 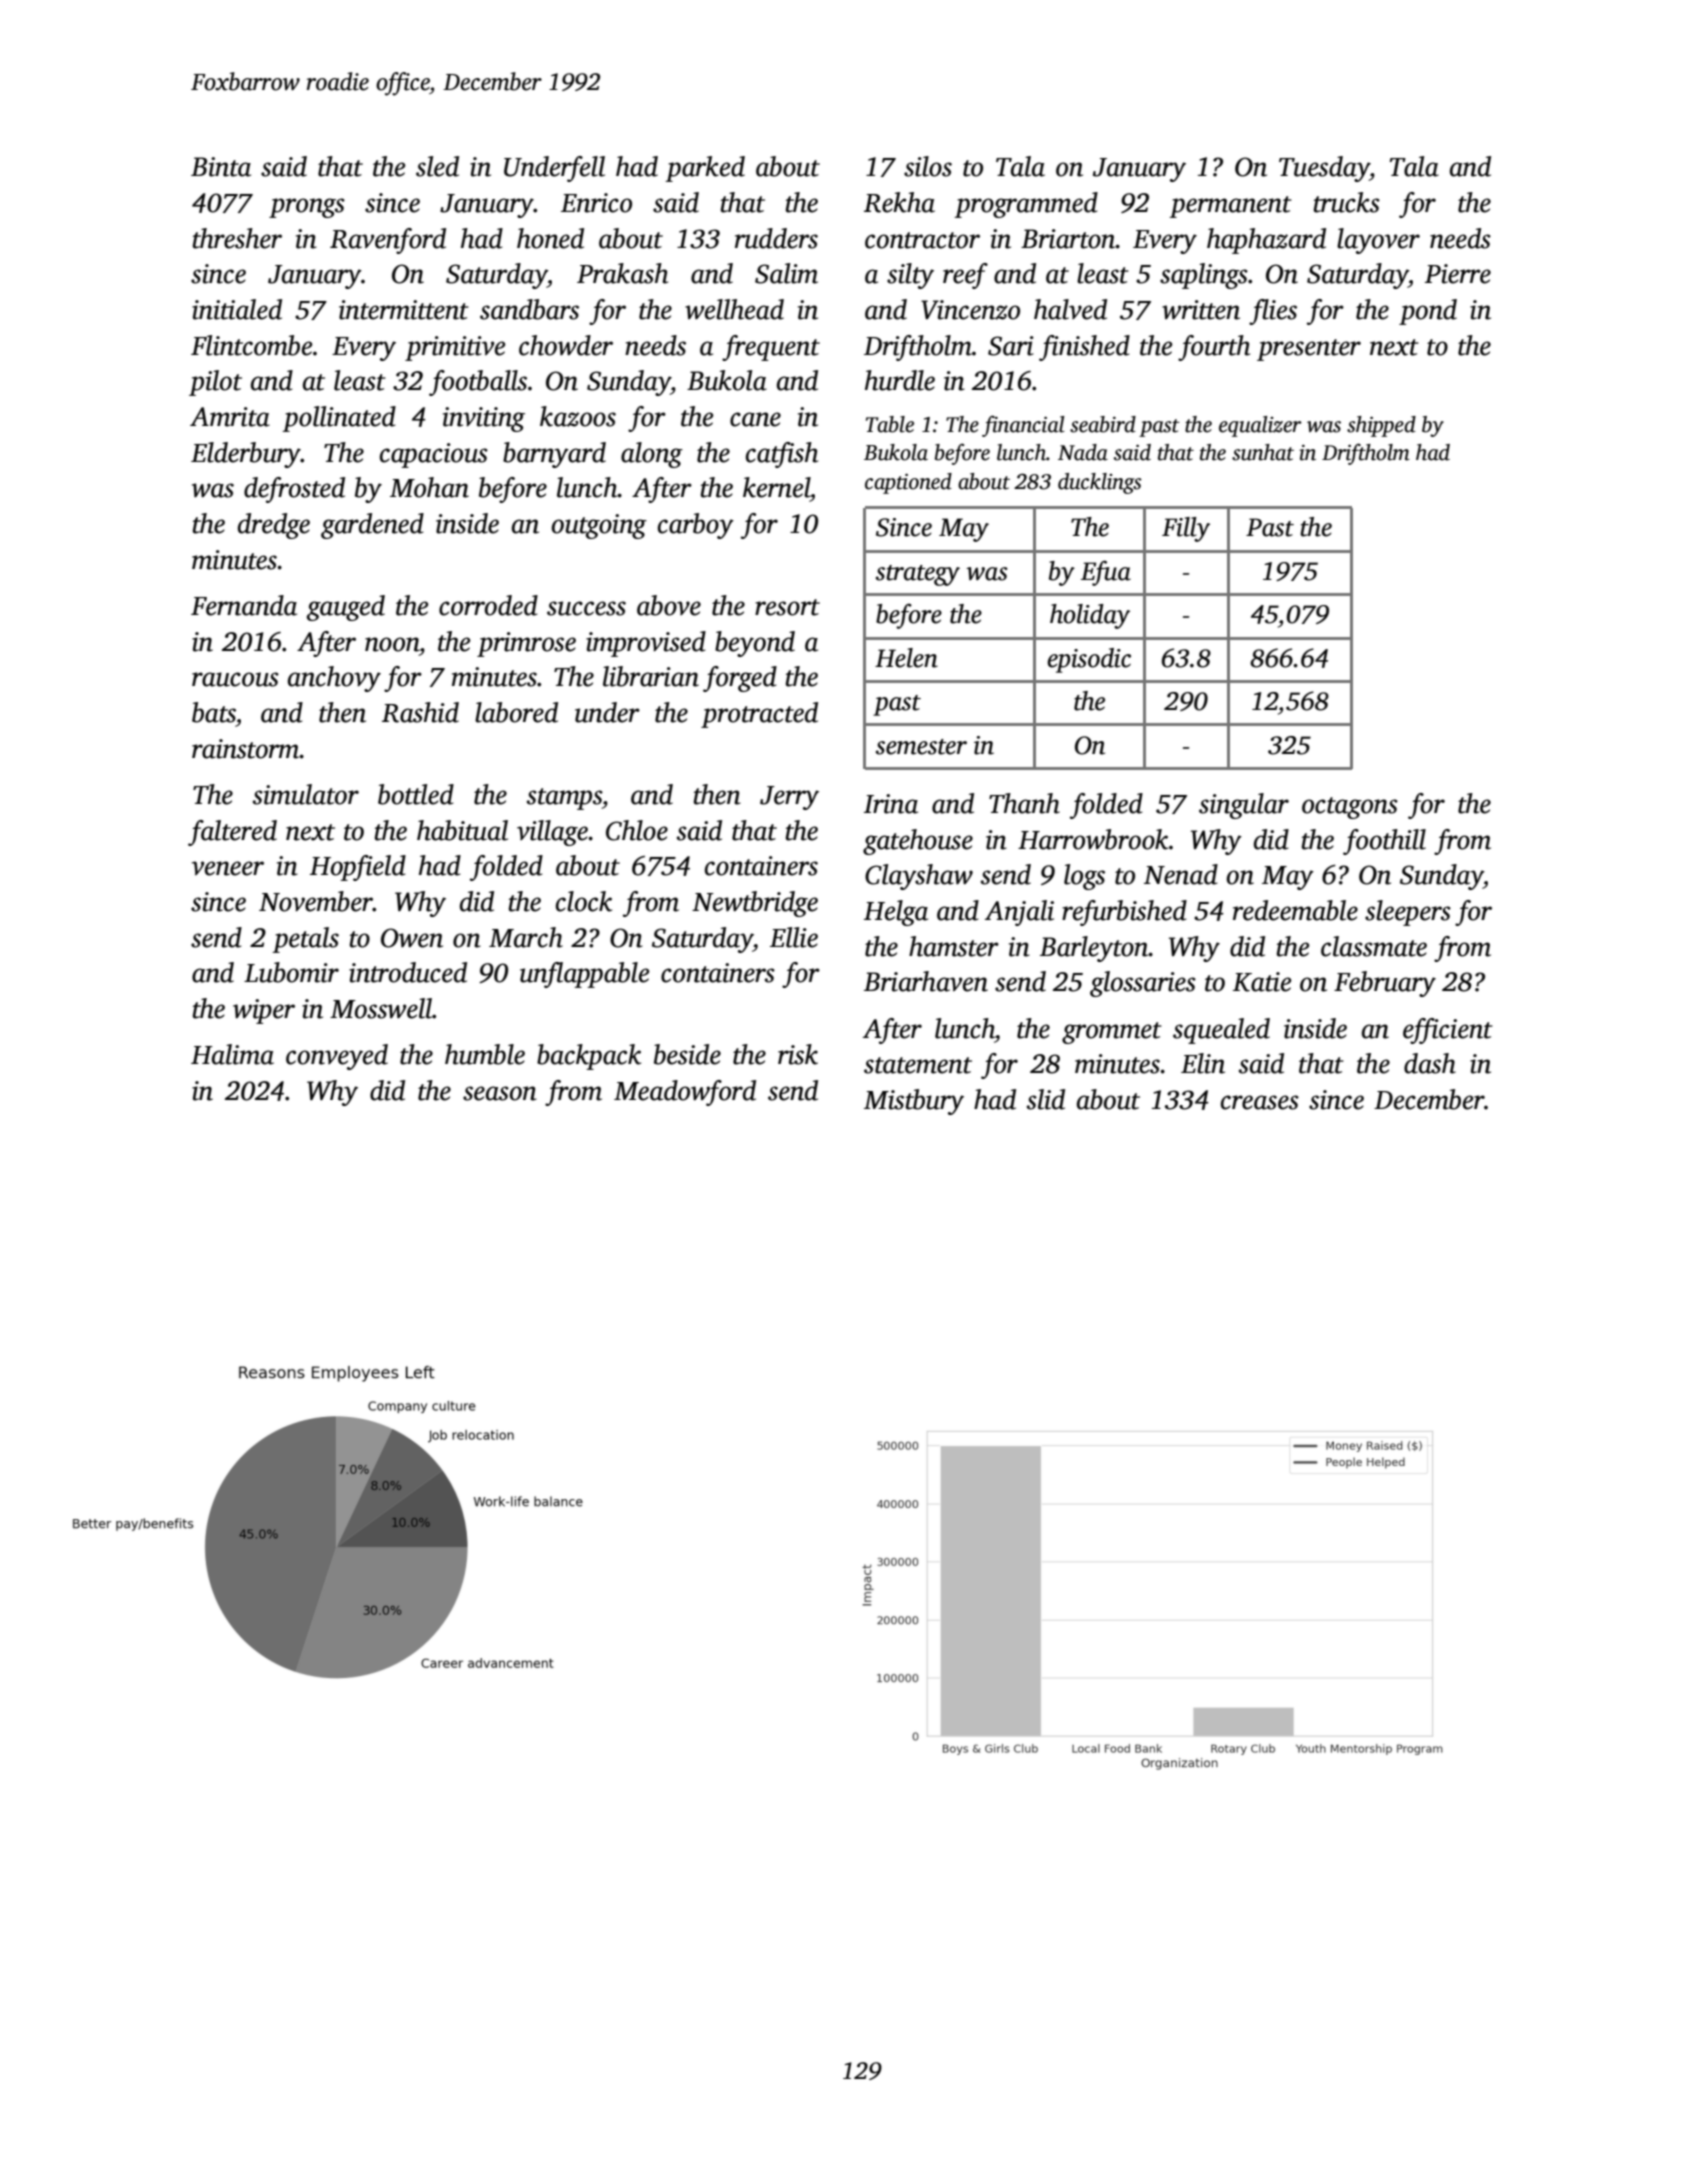 What do you see at coordinates (1244, 806) in the image?
I see `singular` at bounding box center [1244, 806].
